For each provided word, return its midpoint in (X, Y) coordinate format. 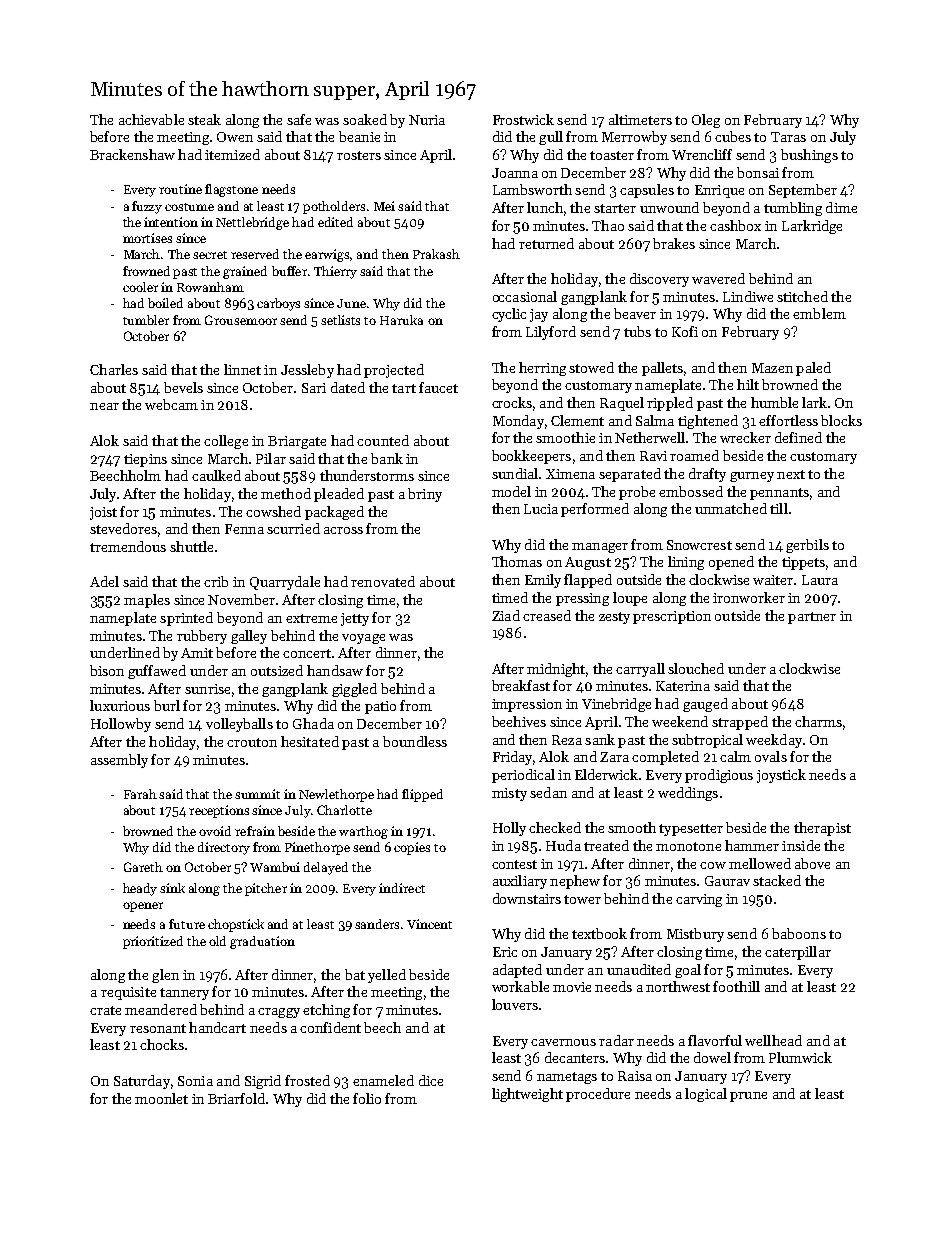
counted (383, 440)
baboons (799, 933)
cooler (140, 287)
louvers (515, 1004)
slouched (696, 668)
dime (841, 207)
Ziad (506, 615)
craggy (279, 1013)
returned (546, 243)
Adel (104, 581)
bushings (809, 156)
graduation (262, 942)
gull (551, 138)
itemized (232, 154)
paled (813, 369)
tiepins (145, 460)
